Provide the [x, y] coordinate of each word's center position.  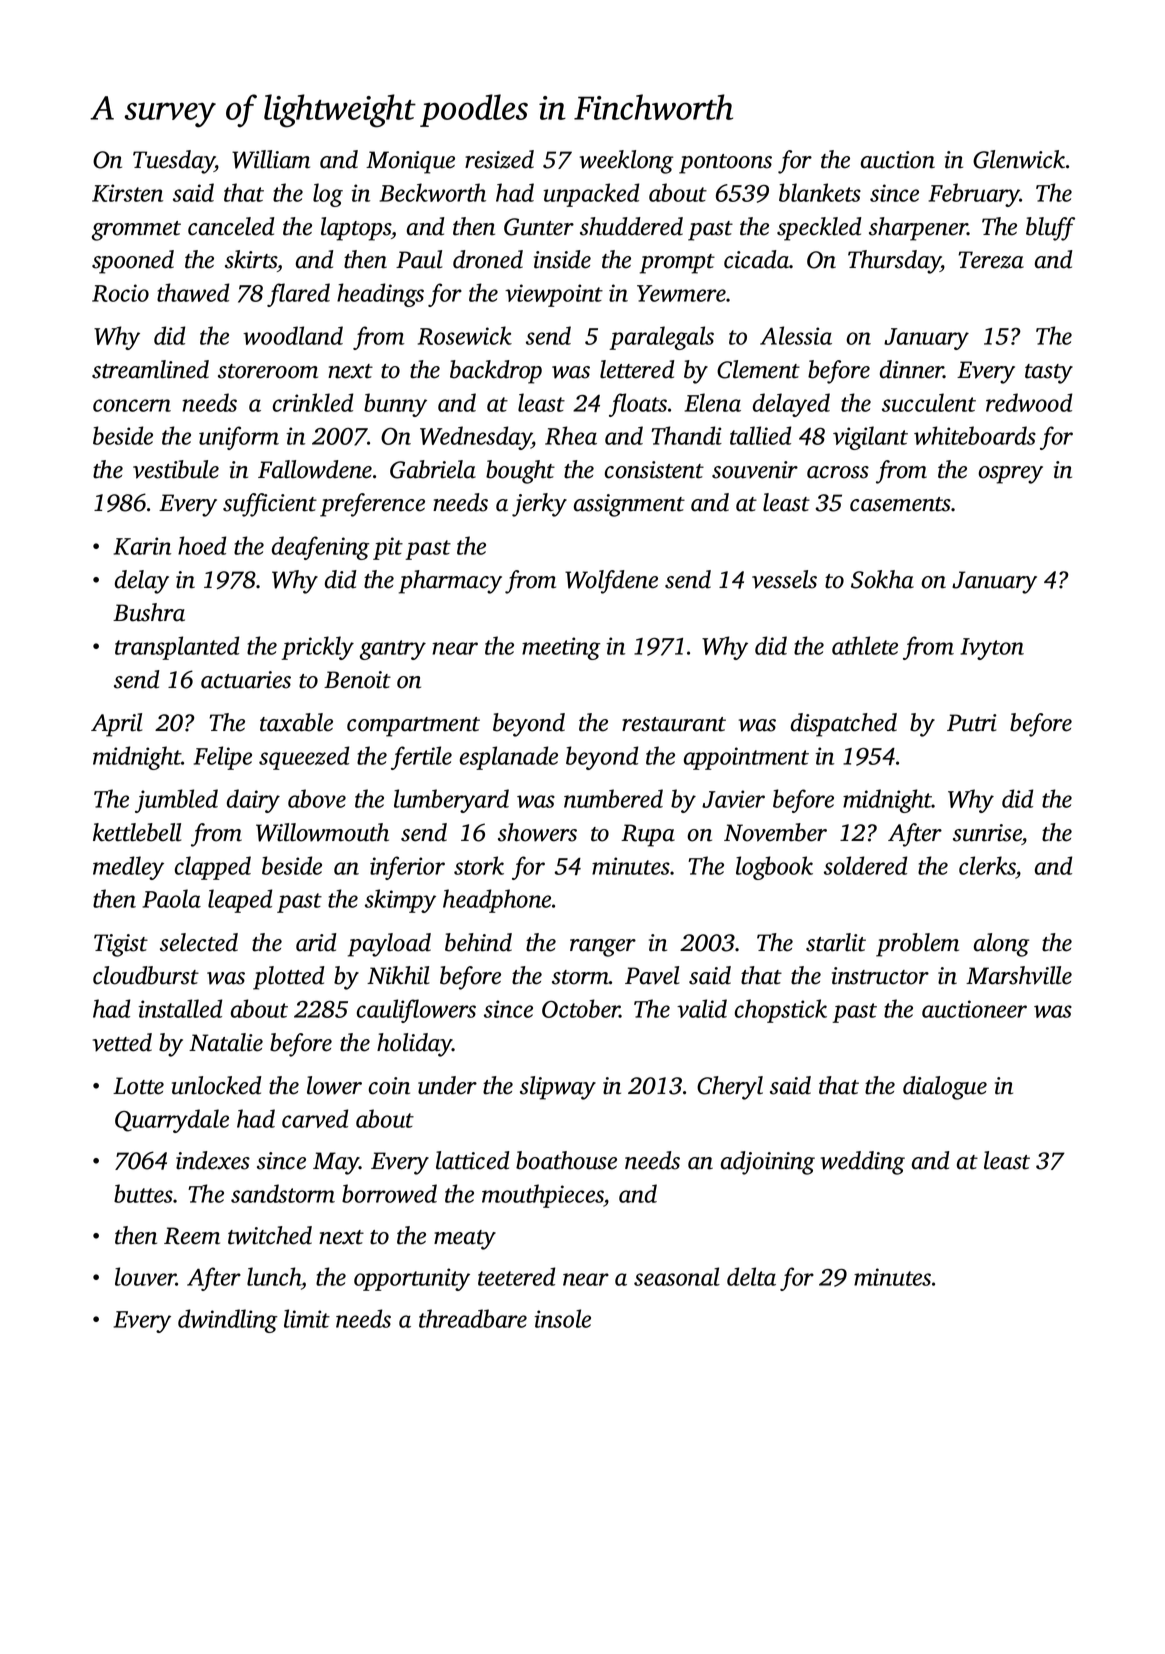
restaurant [674, 724]
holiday [414, 1045]
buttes [143, 1193]
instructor [880, 976]
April [116, 725]
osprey [1010, 475]
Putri [972, 723]
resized [499, 159]
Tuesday [174, 162]
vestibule [176, 469]
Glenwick [1019, 159]
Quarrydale [172, 1121]
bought [520, 472]
